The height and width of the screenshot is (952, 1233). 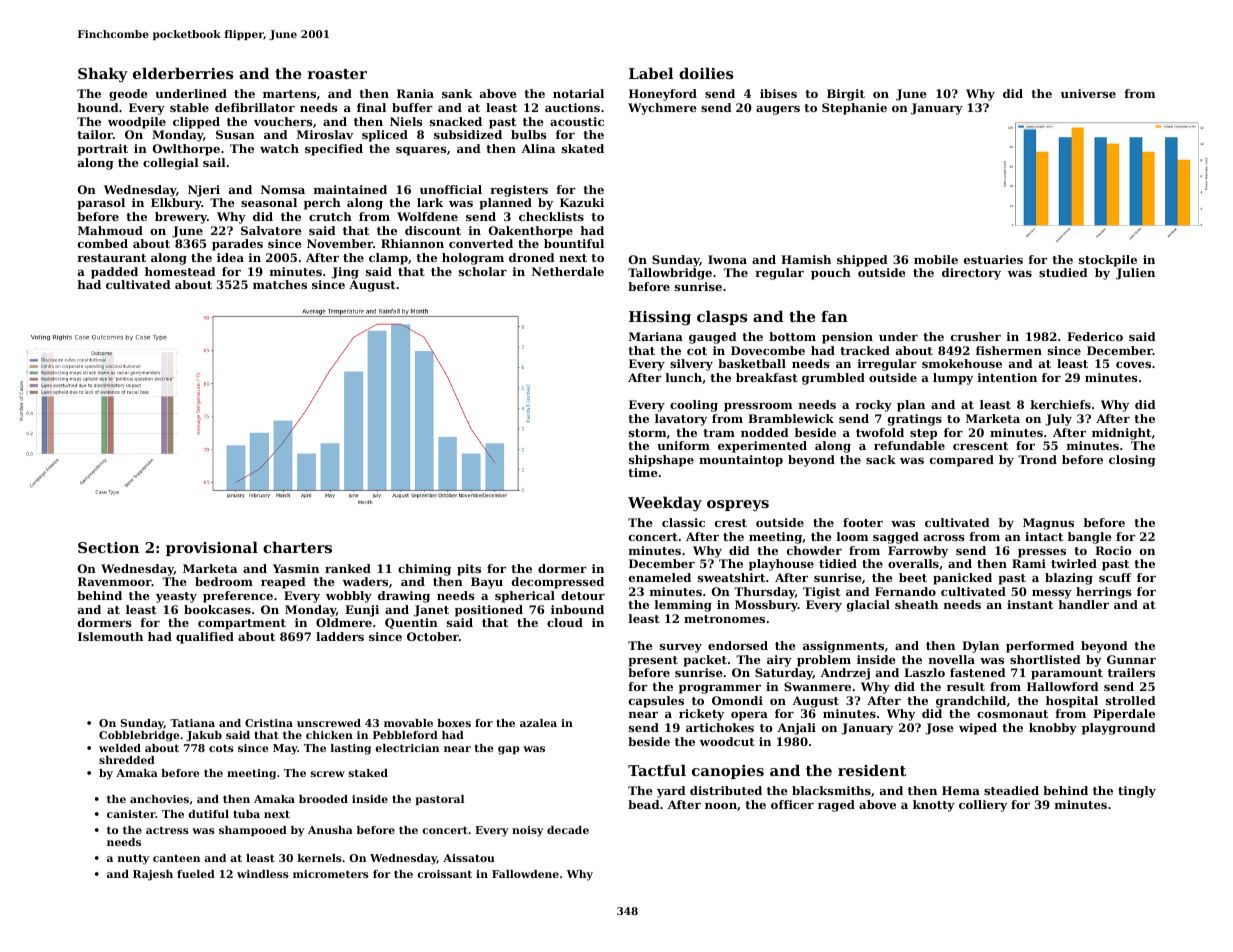 I want to click on midnight, so click(x=1121, y=434).
